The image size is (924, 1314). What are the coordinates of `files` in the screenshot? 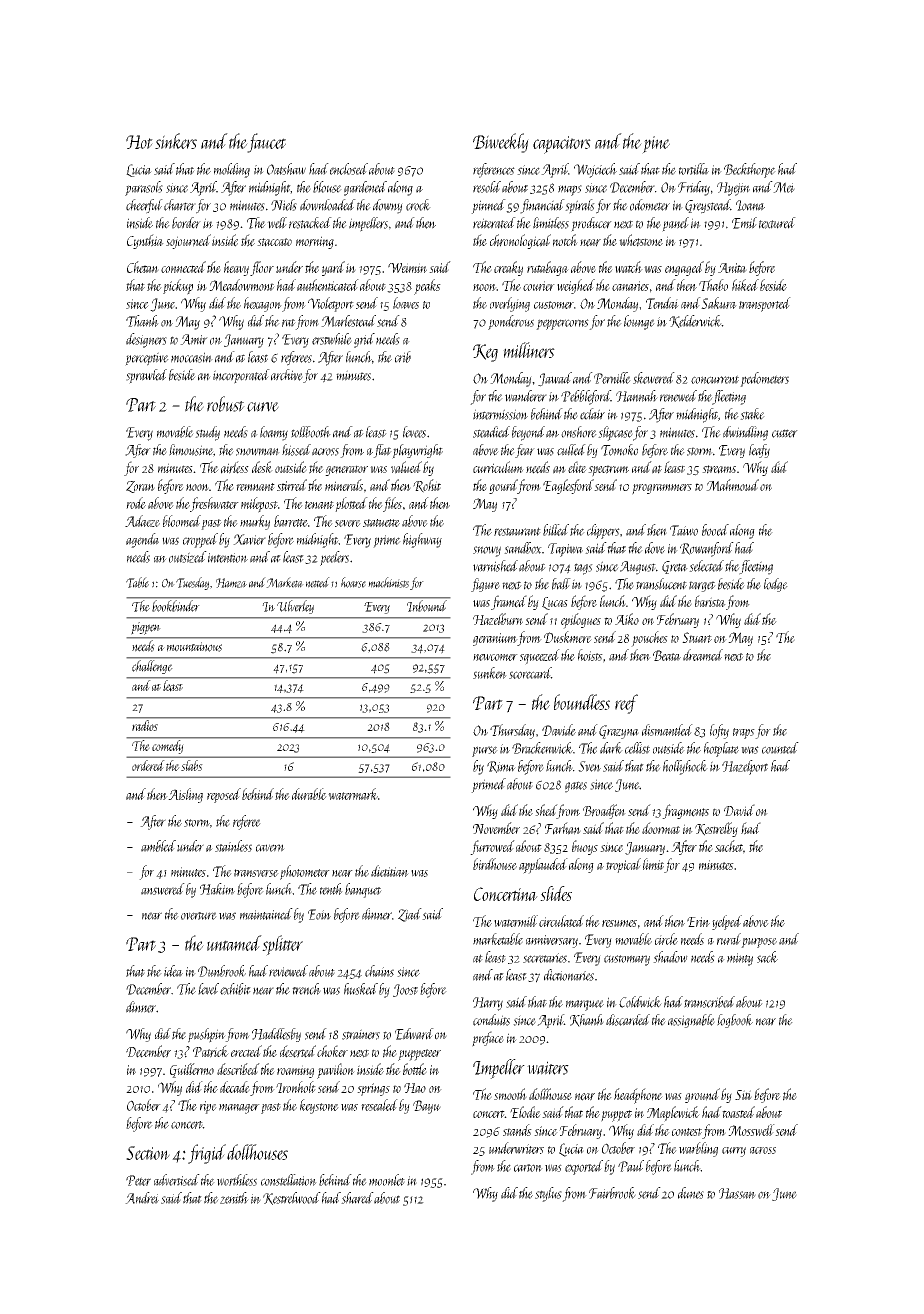 It's located at (392, 504).
